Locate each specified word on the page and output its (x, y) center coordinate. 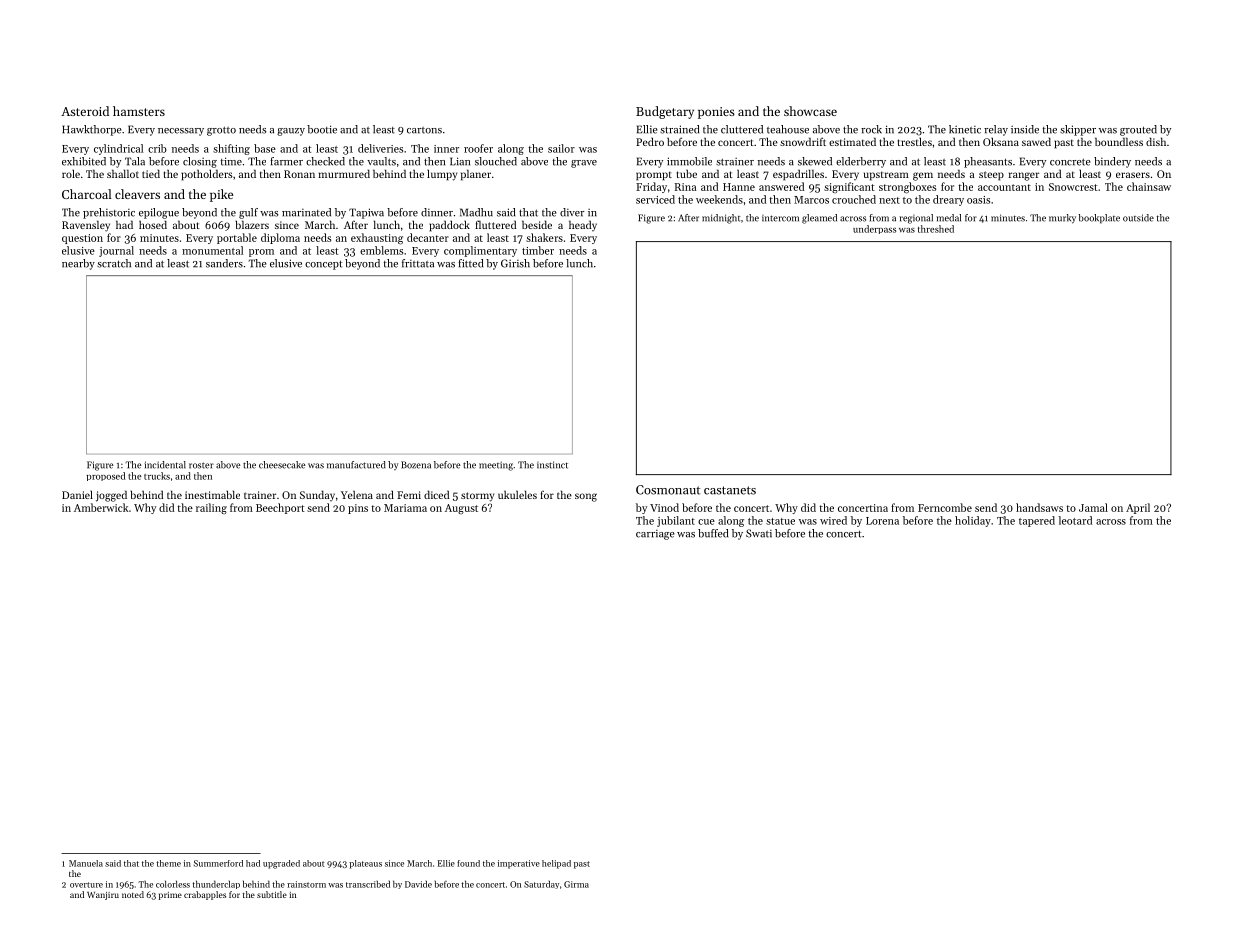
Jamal (1093, 507)
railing (211, 508)
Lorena (882, 521)
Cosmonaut (668, 490)
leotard (1075, 520)
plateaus (365, 864)
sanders (224, 263)
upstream (886, 176)
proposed (106, 476)
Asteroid (85, 111)
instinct (552, 465)
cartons (424, 130)
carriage (655, 535)
